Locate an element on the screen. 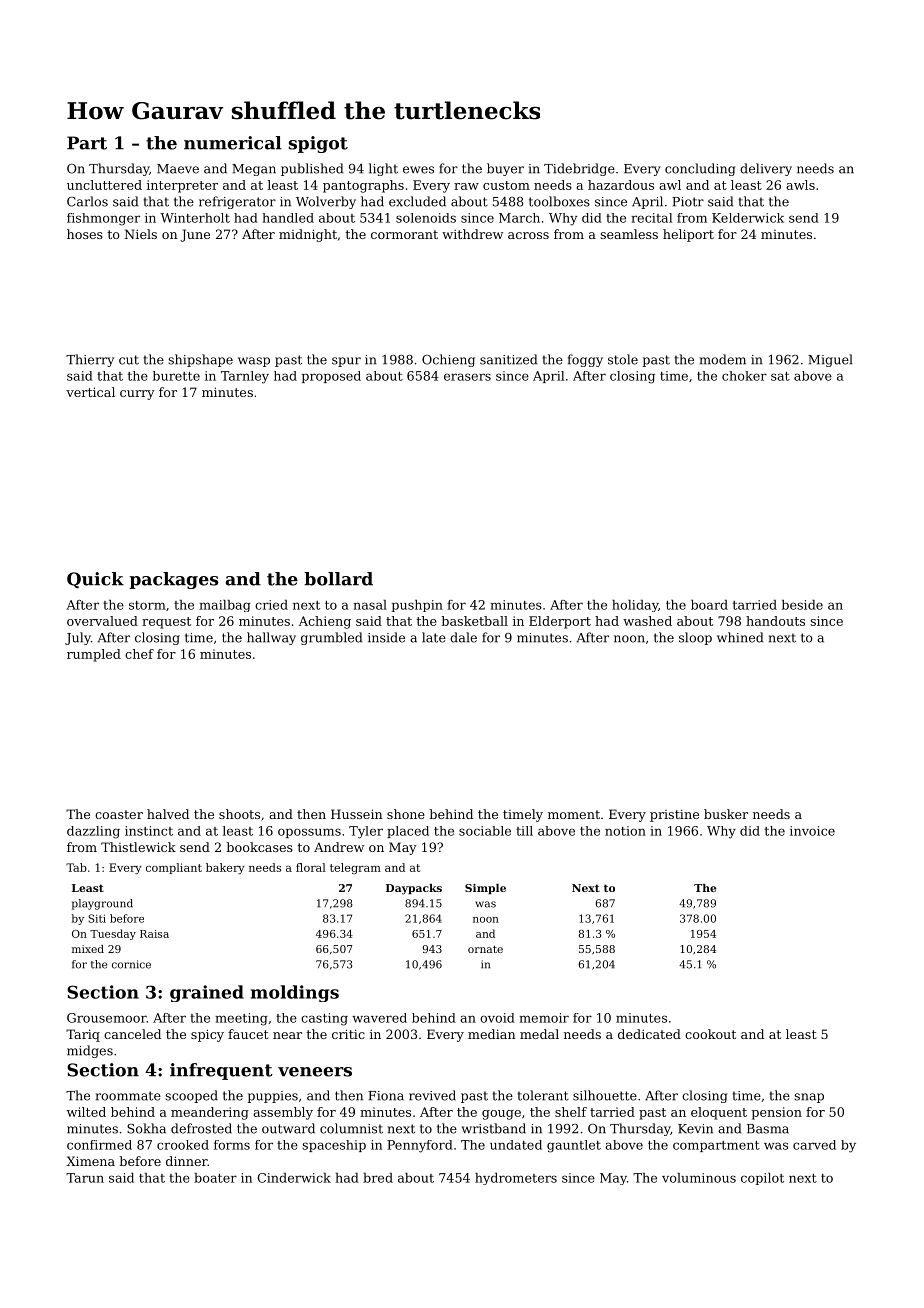  awls is located at coordinates (800, 185).
